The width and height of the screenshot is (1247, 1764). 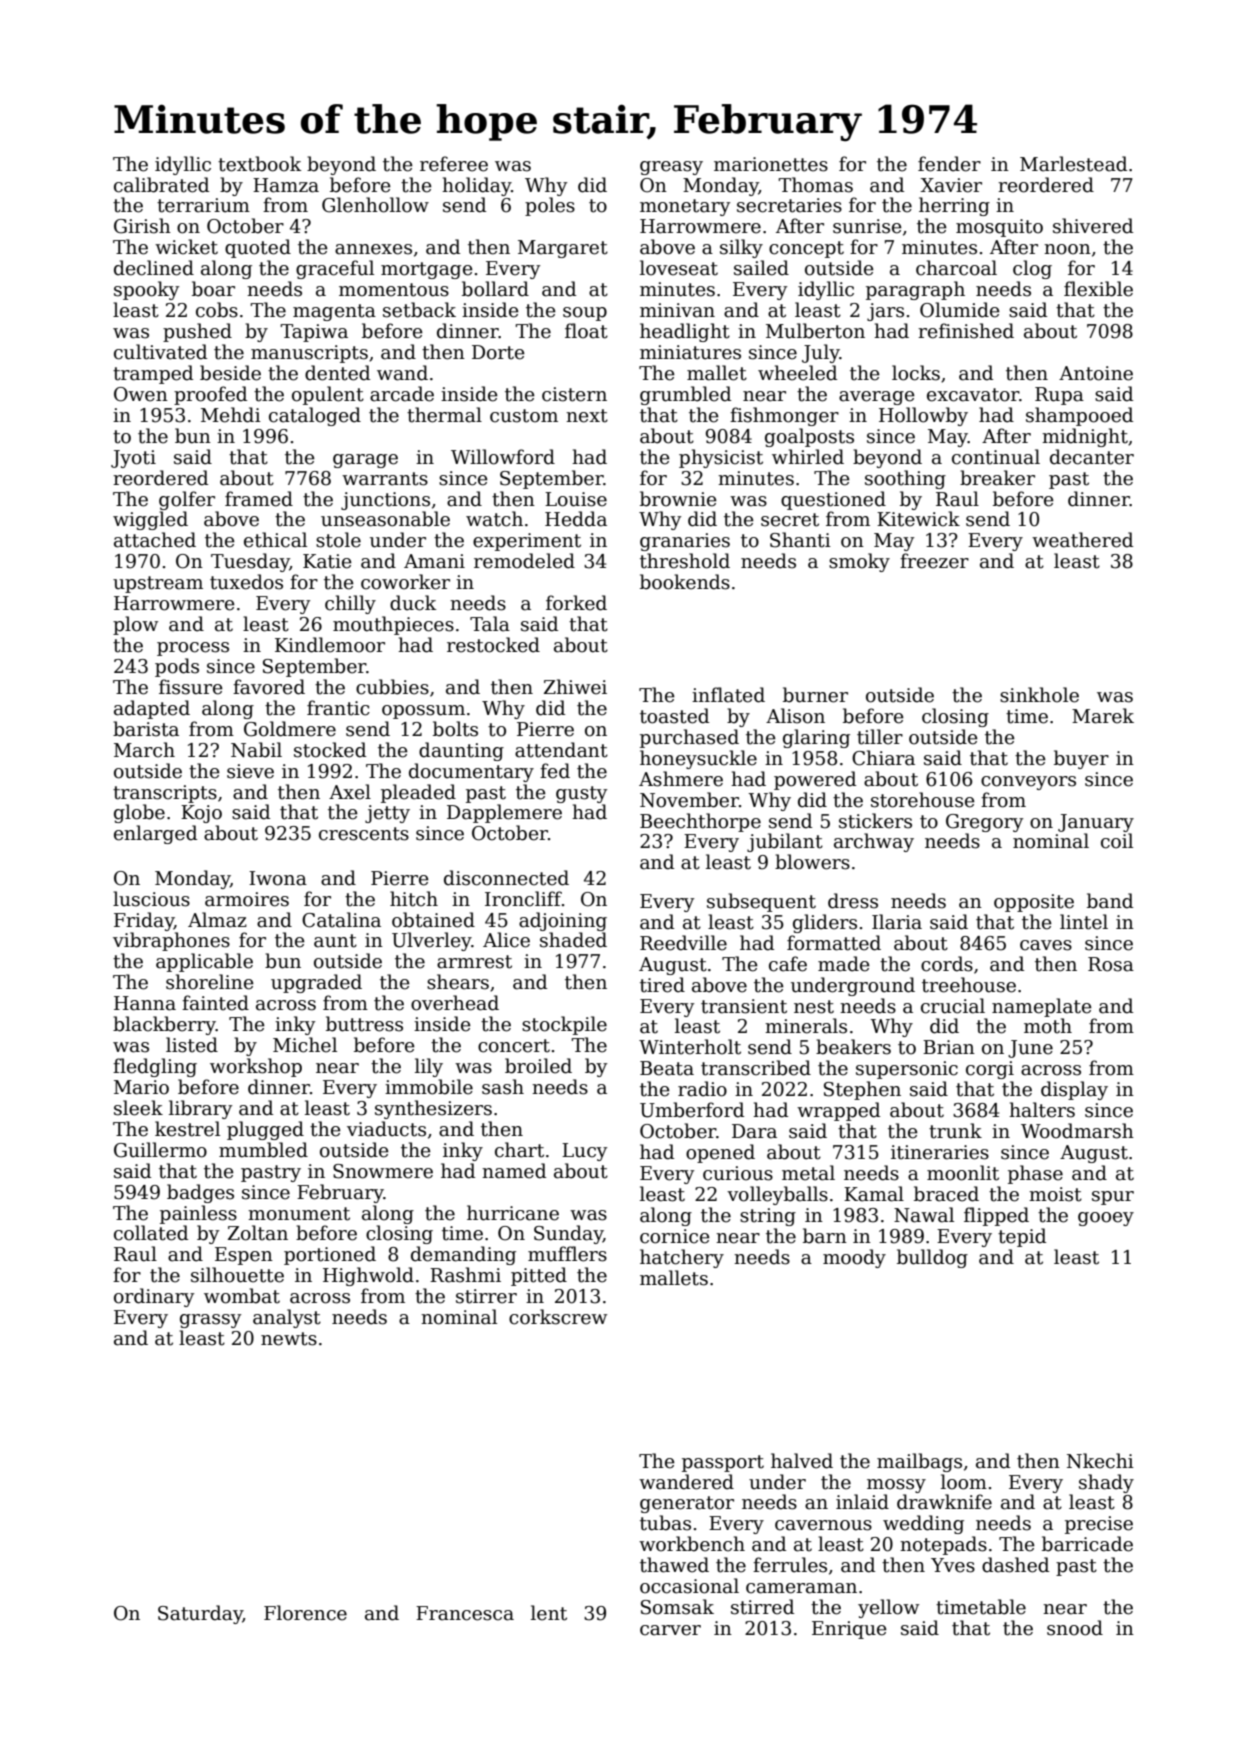 What do you see at coordinates (576, 499) in the screenshot?
I see `Louise` at bounding box center [576, 499].
